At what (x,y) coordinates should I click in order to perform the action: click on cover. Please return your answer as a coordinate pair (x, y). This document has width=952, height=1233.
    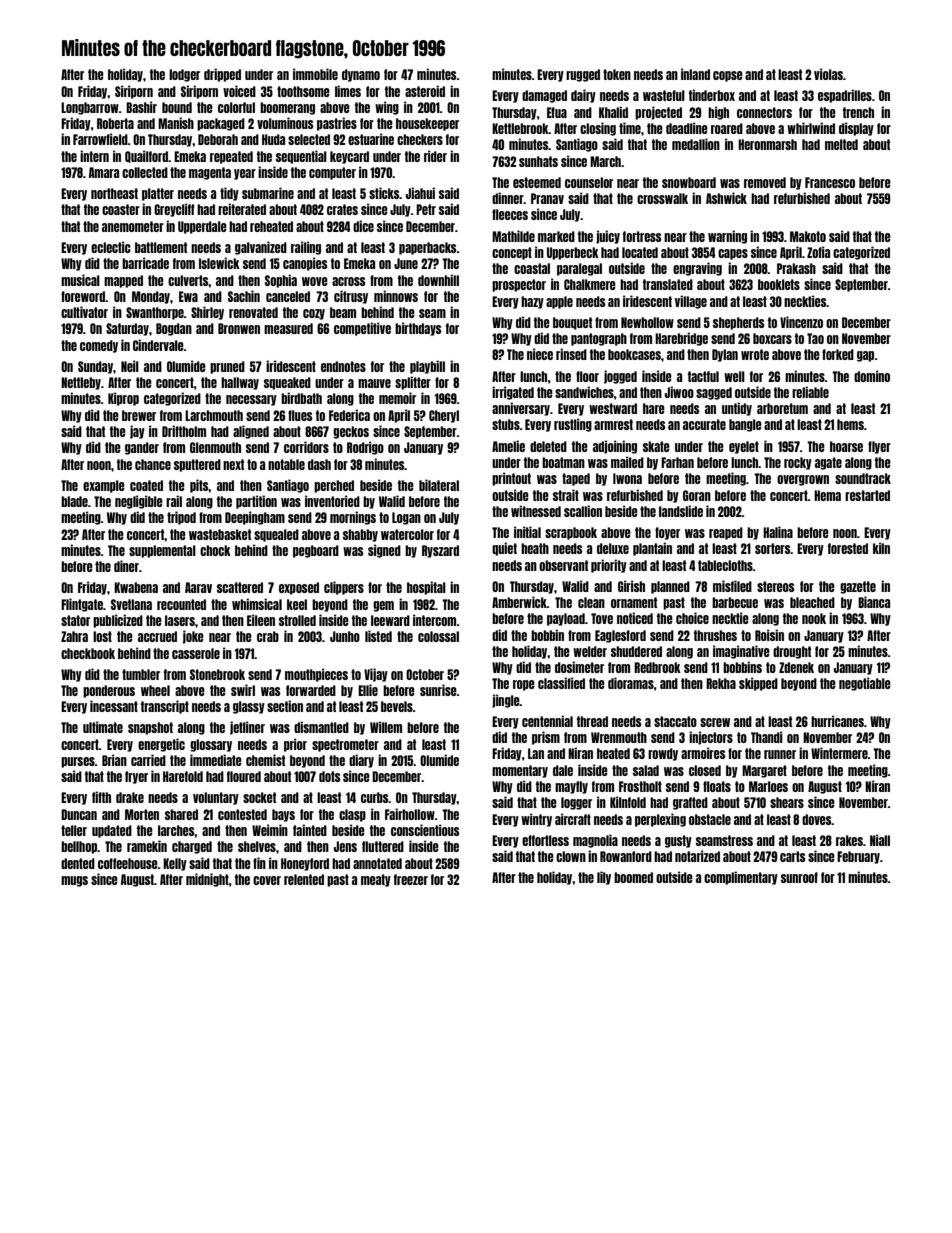
    Looking at the image, I should click on (267, 880).
